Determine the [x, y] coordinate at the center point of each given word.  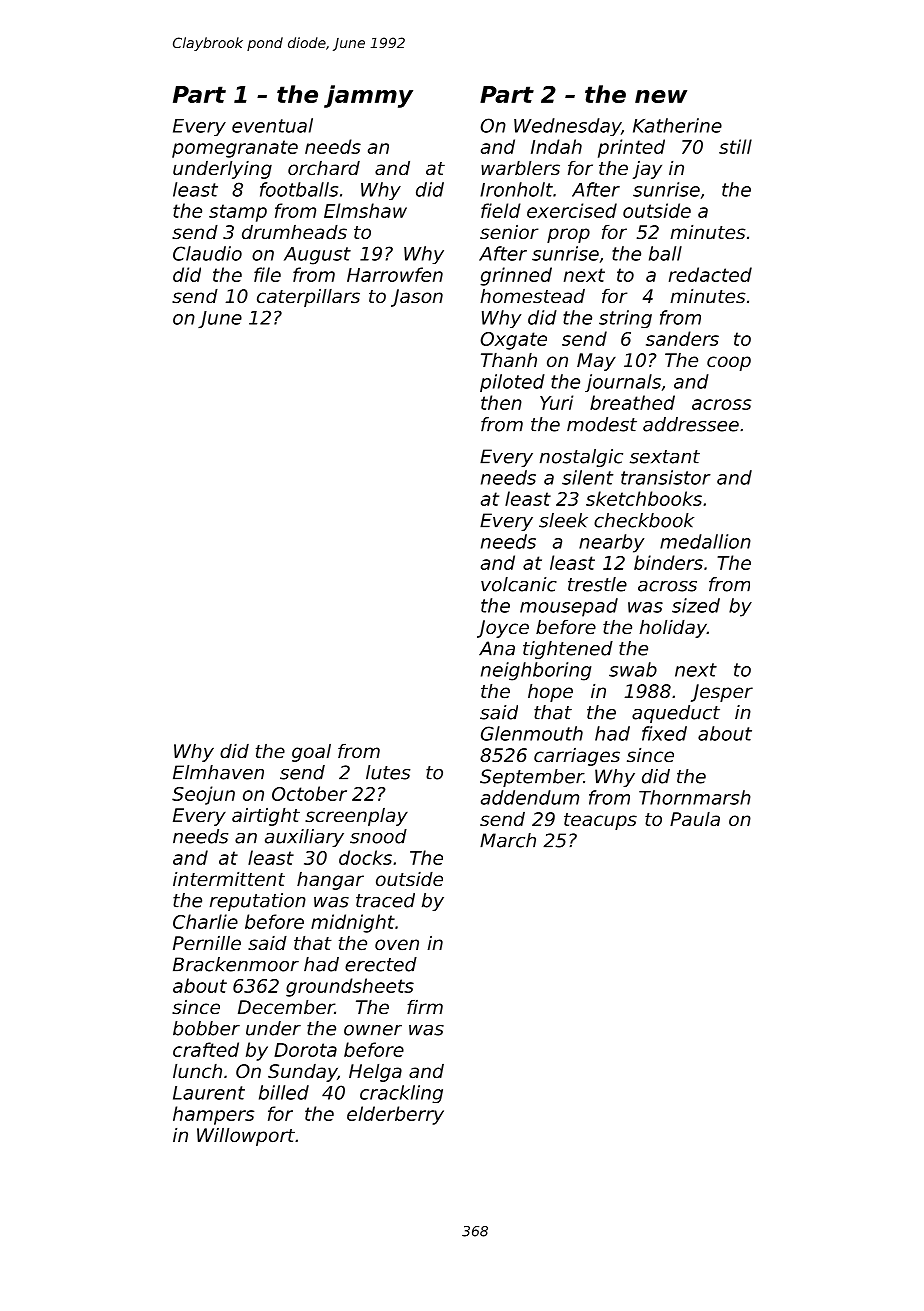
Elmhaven [218, 772]
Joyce [503, 629]
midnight [353, 923]
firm [425, 1007]
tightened [568, 650]
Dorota [305, 1050]
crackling [401, 1094]
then [501, 402]
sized [696, 605]
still [735, 146]
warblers [520, 168]
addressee [691, 424]
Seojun [203, 795]
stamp [238, 213]
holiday [673, 629]
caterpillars [308, 298]
